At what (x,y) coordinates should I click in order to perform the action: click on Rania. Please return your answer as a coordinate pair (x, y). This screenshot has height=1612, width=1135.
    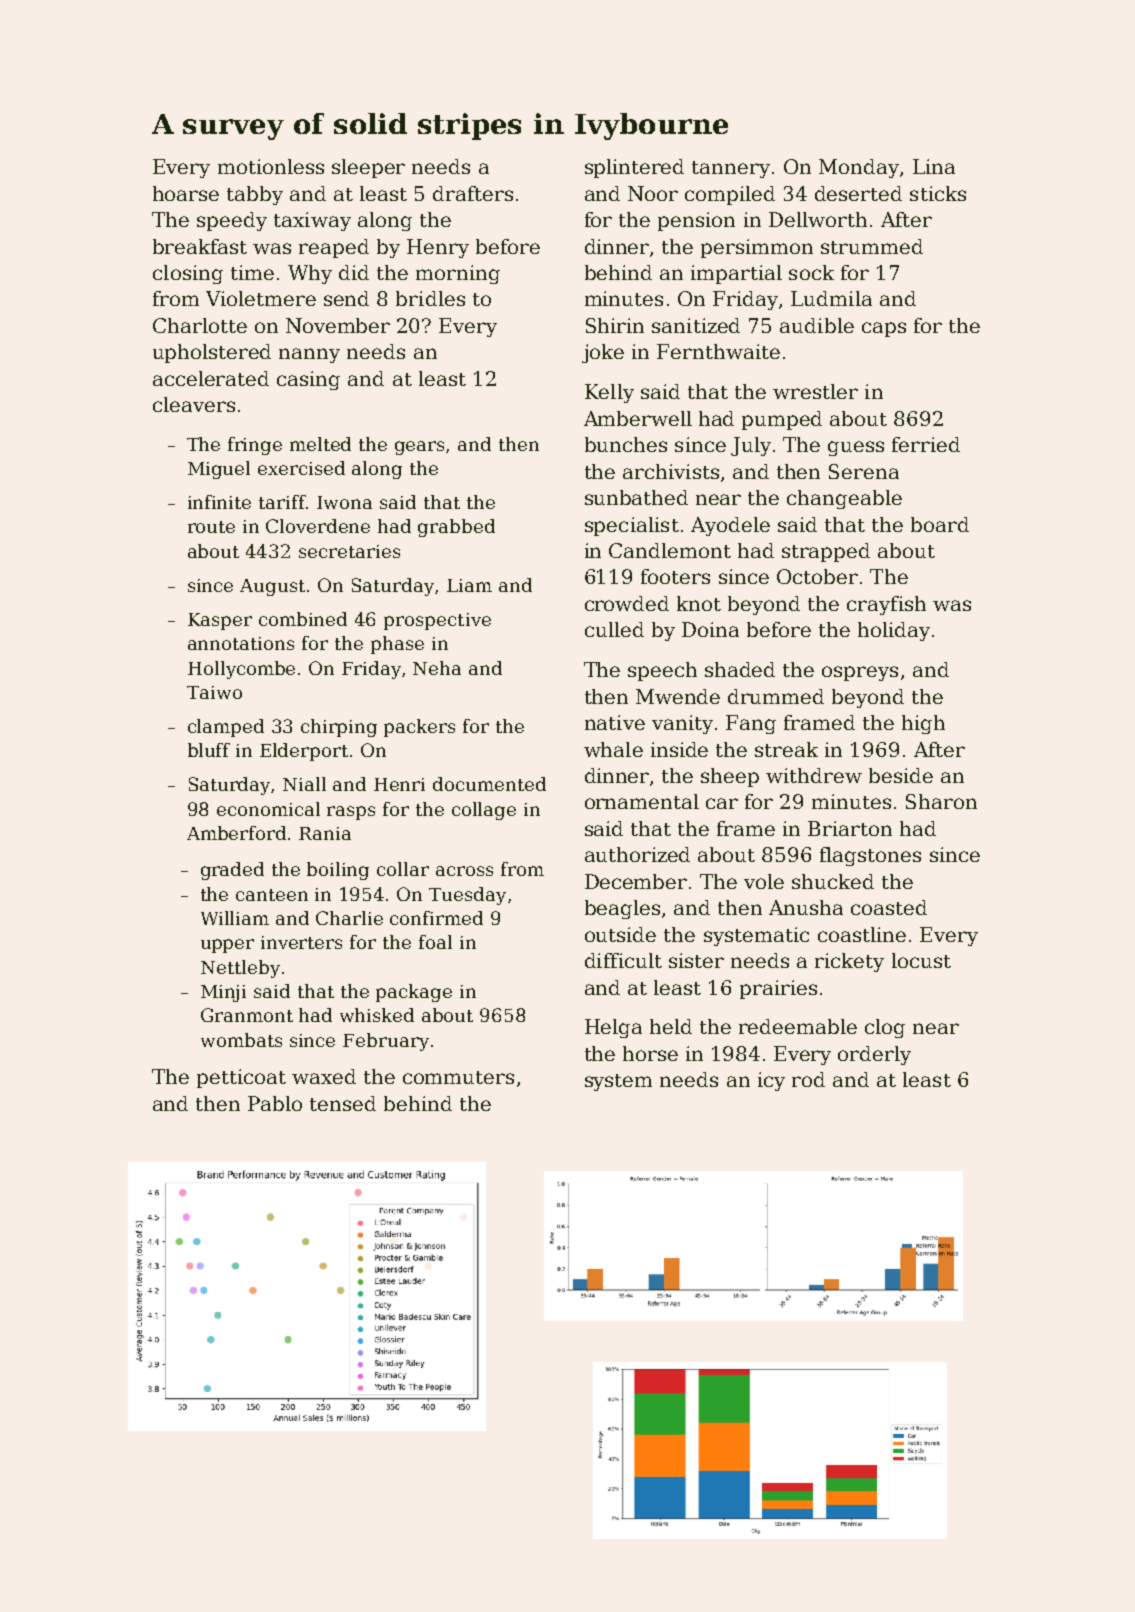
    Looking at the image, I should click on (325, 833).
